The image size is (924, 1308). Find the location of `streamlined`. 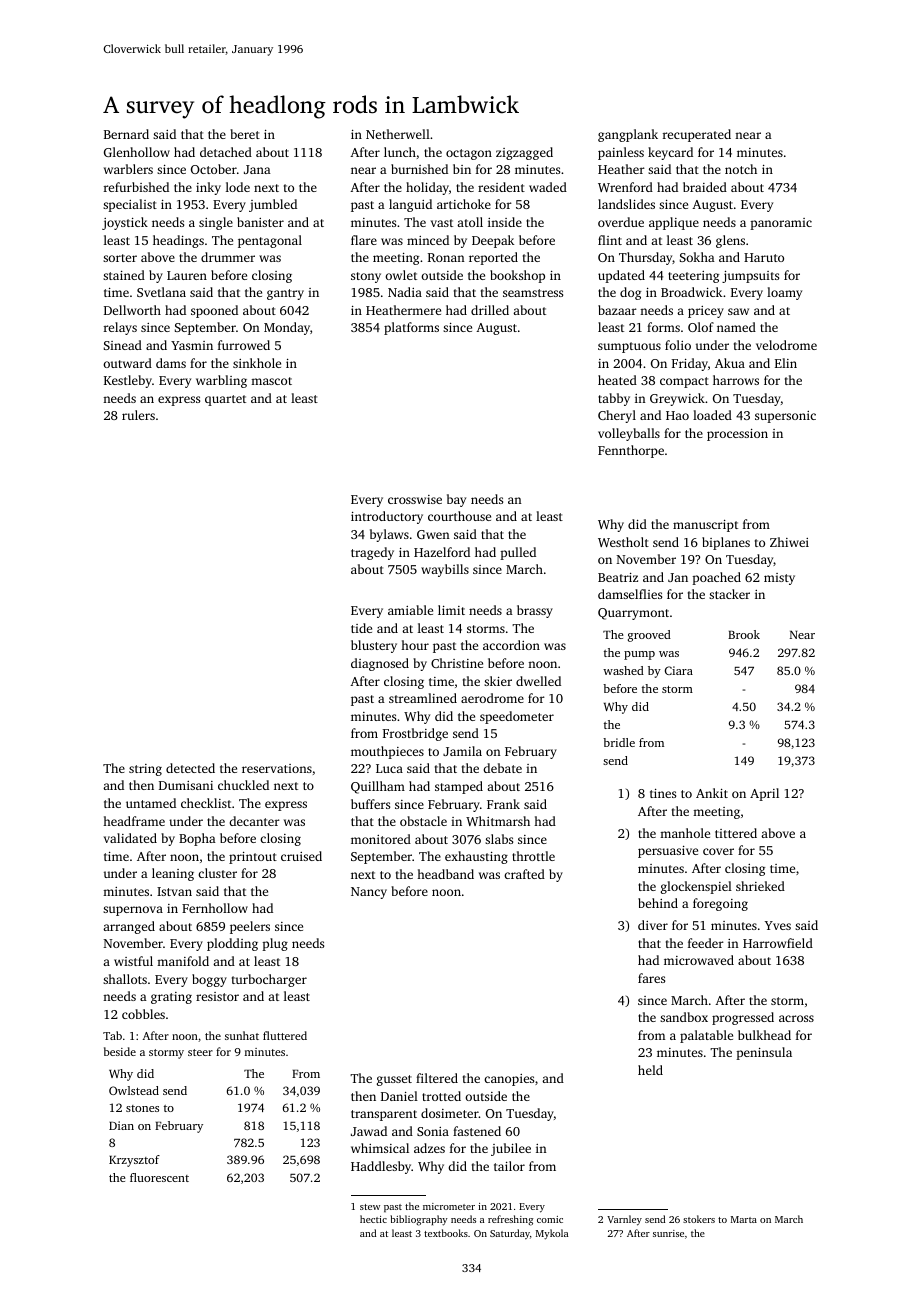

streamlined is located at coordinates (423, 698).
